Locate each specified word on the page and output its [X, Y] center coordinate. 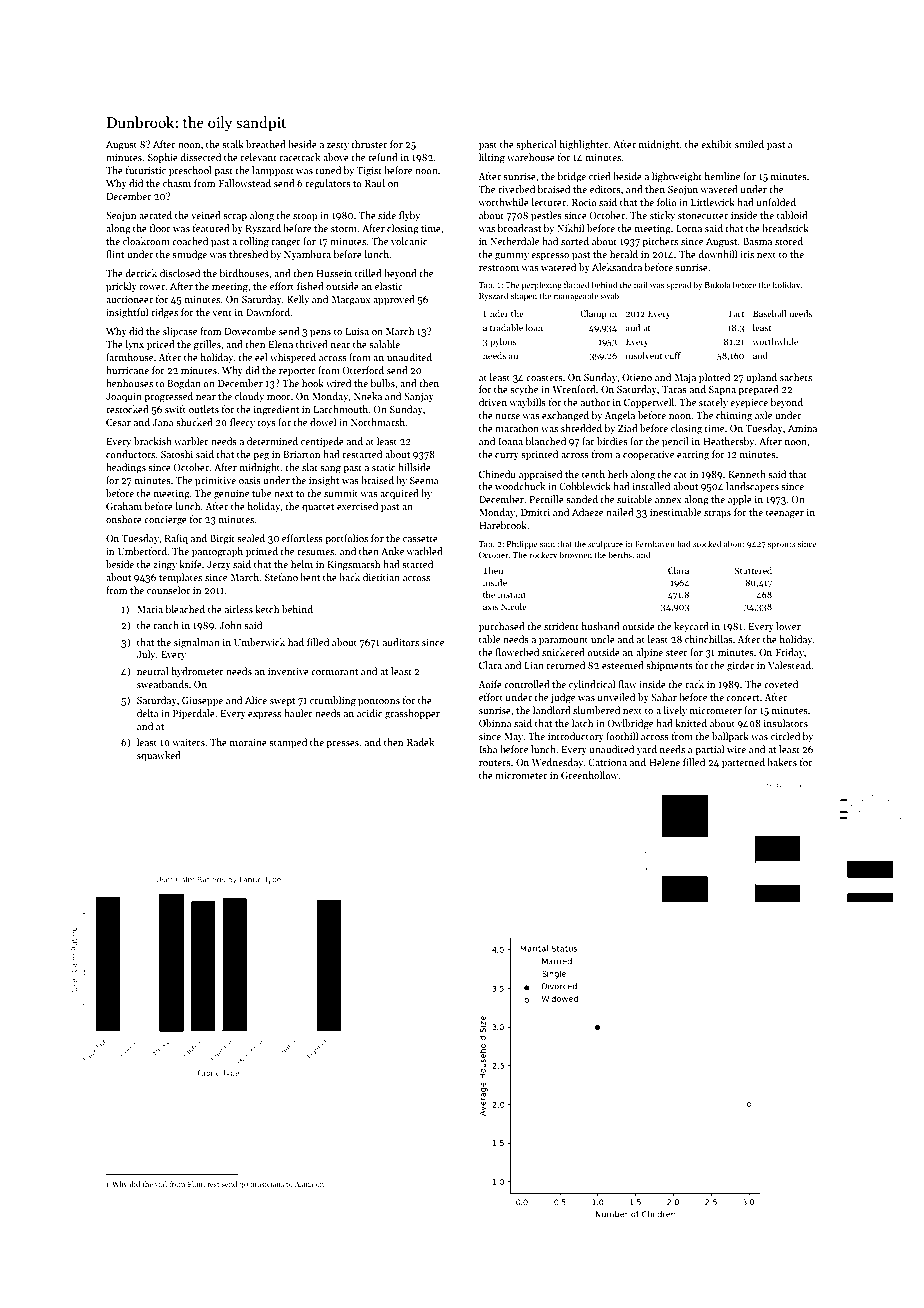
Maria [150, 609]
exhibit [716, 144]
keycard [691, 627]
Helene [664, 762]
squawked [159, 756]
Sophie [163, 158]
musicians [267, 1184]
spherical [536, 145]
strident [561, 626]
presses [342, 744]
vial [161, 1184]
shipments [669, 666]
